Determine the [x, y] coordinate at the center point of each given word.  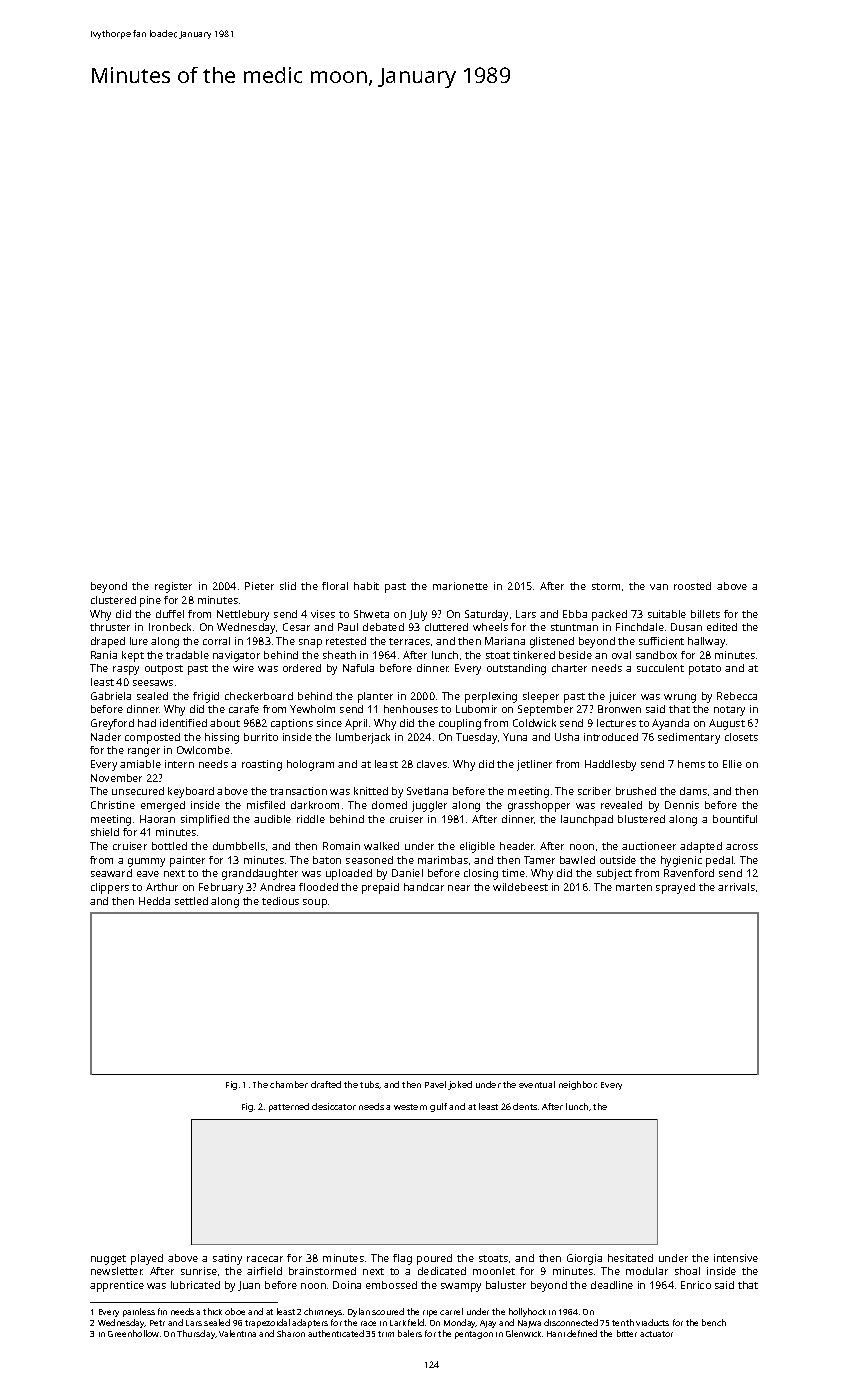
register [173, 587]
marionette [460, 586]
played [147, 1259]
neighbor [578, 1085]
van [659, 587]
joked [460, 1085]
